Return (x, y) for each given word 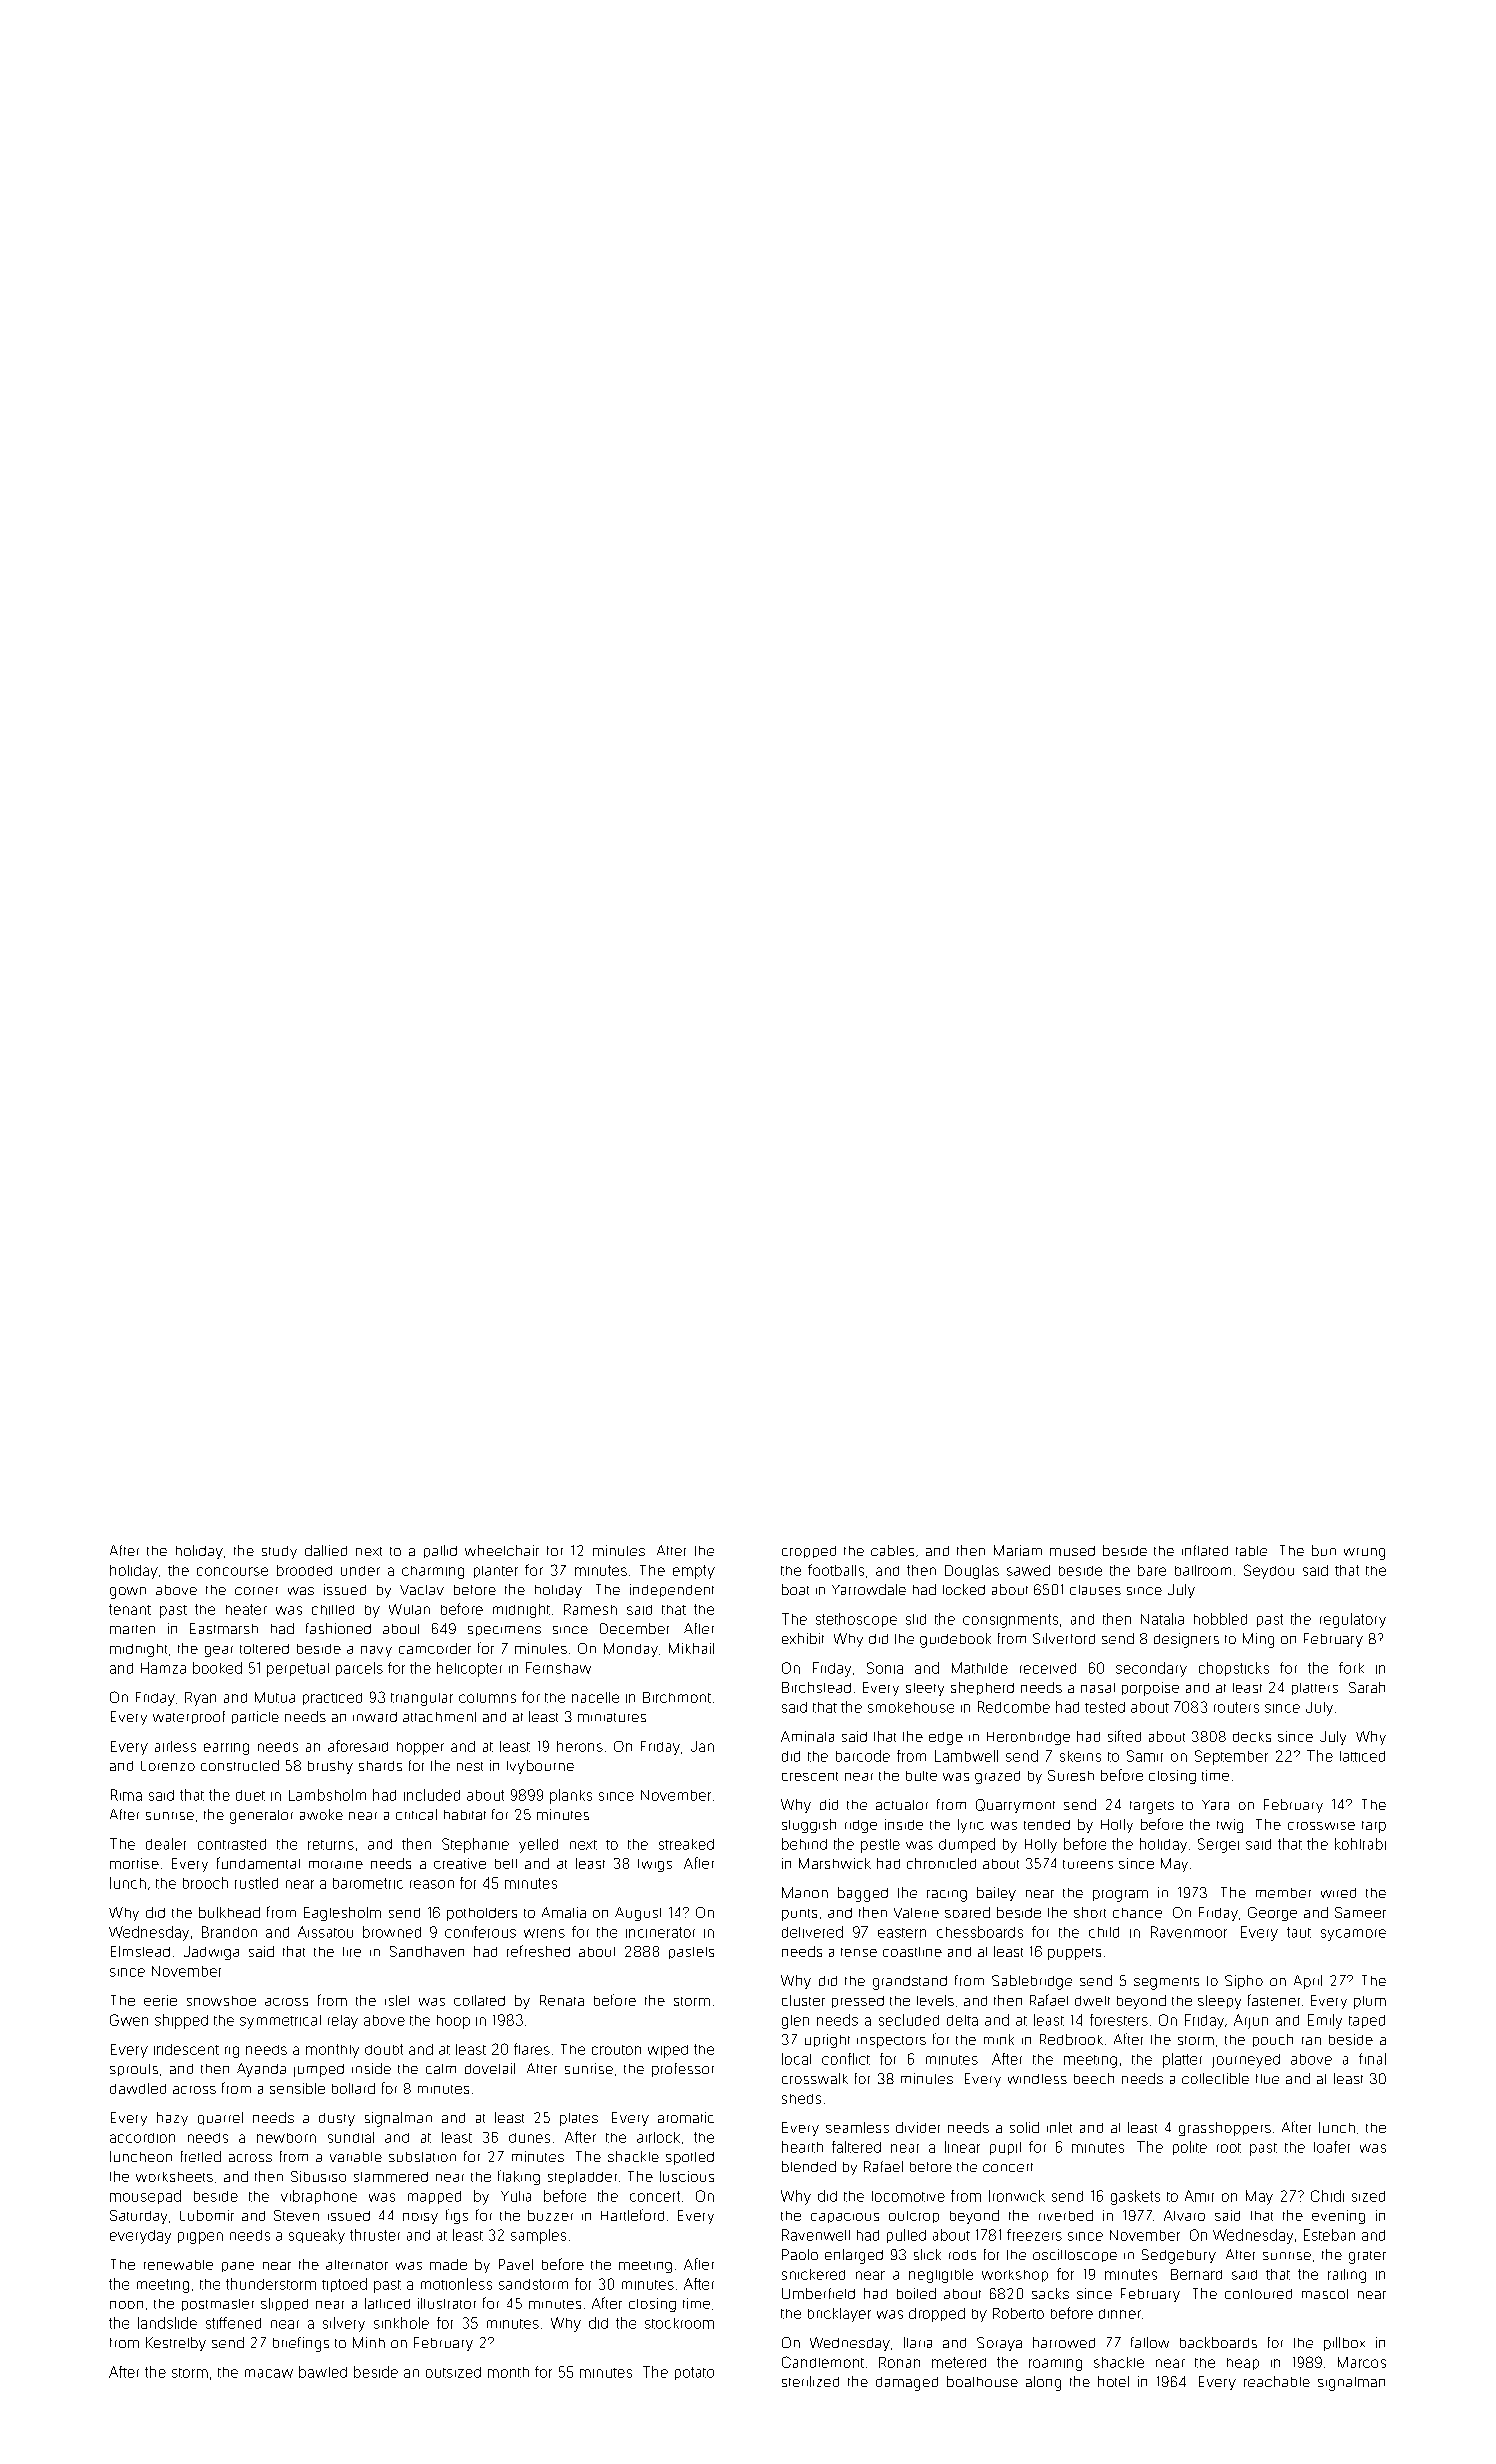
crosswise (1321, 1826)
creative (460, 1863)
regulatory (1353, 1620)
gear (219, 1651)
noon (126, 2305)
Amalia (564, 1912)
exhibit (803, 1638)
